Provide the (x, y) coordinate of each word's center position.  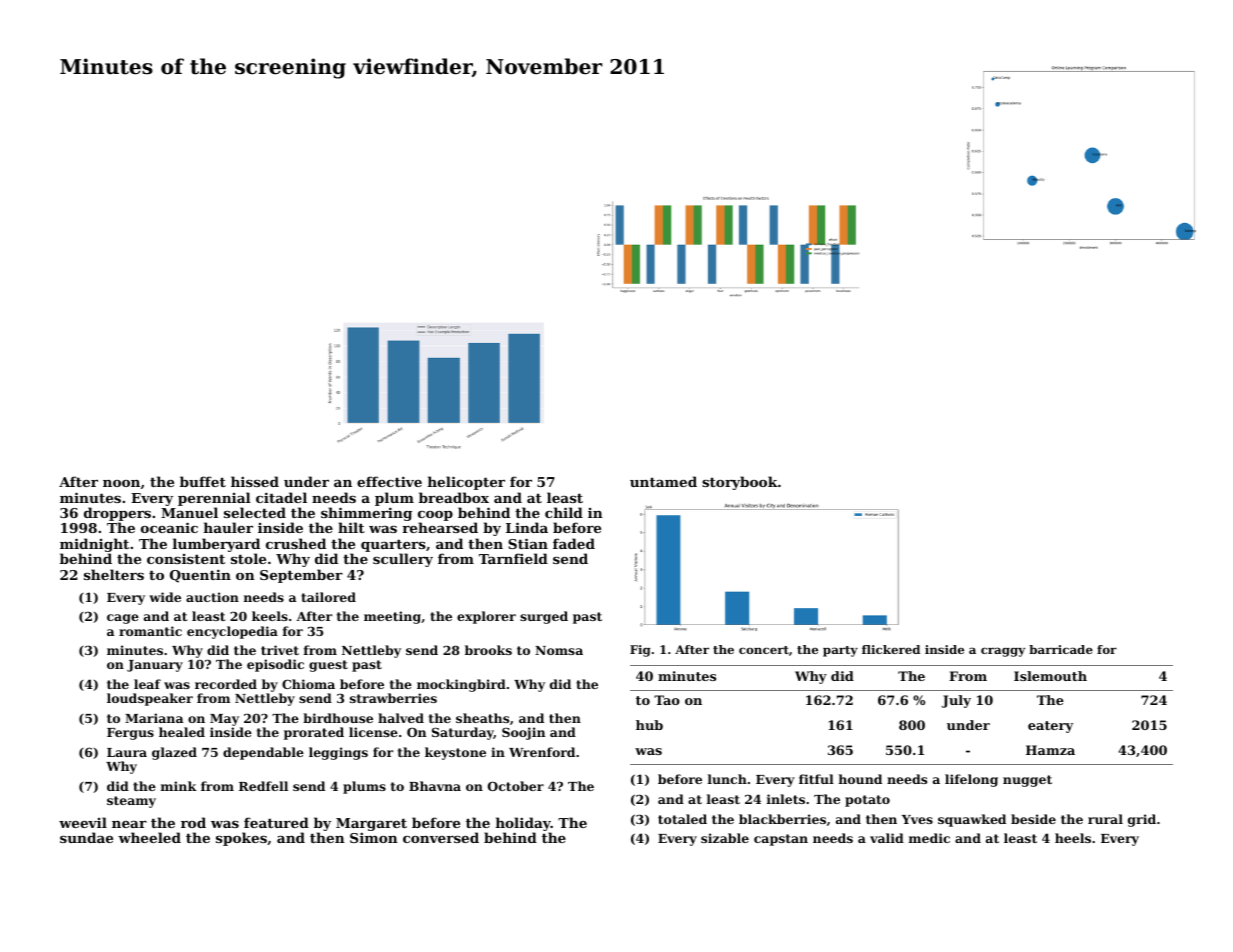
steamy (131, 802)
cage (123, 619)
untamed (663, 481)
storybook (740, 483)
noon (121, 483)
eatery (1050, 727)
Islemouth (1050, 676)
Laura (127, 752)
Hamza (1050, 750)
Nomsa (559, 650)
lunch (727, 779)
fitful (816, 779)
